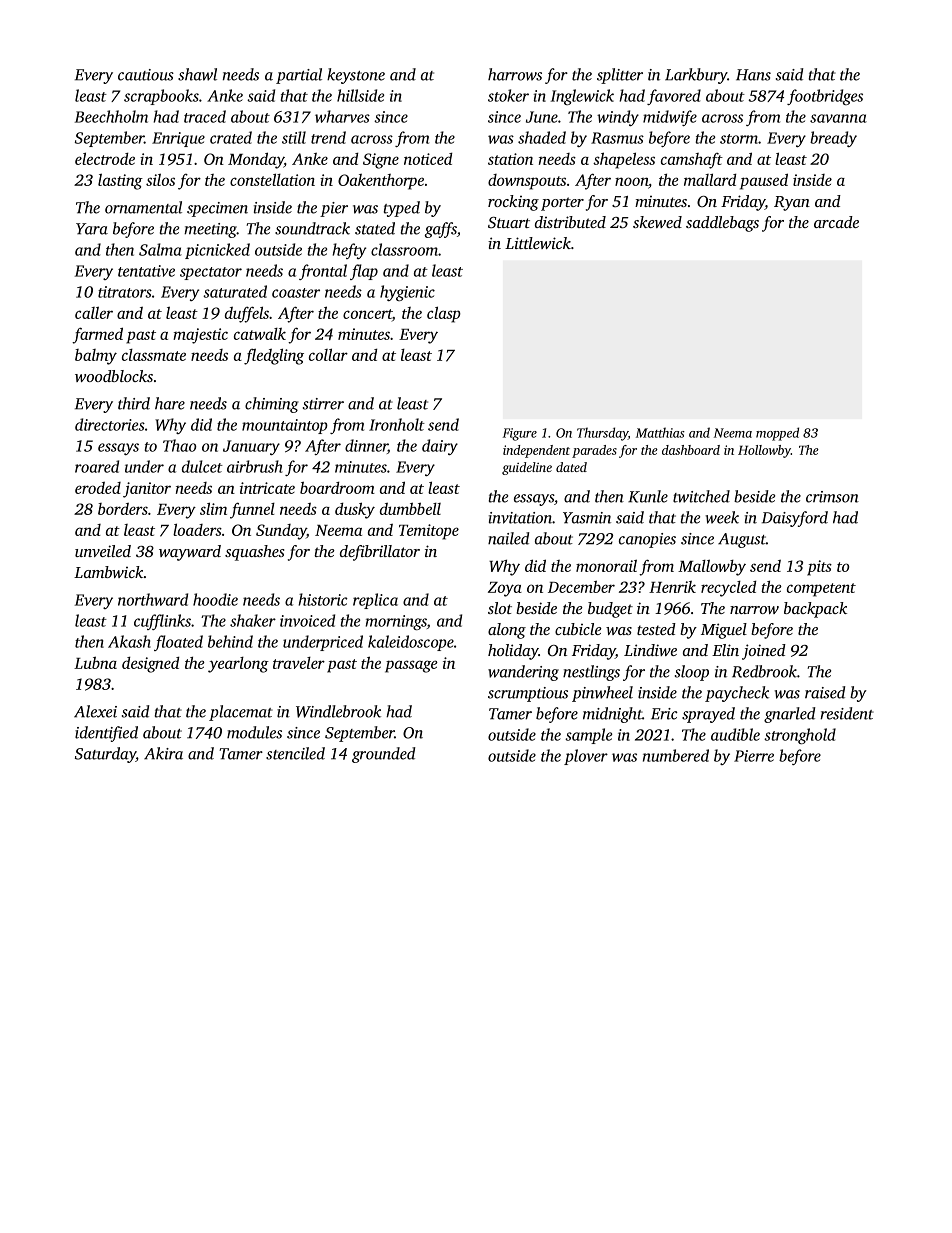 The width and height of the page is (952, 1233). What do you see at coordinates (710, 179) in the page?
I see `mallard` at bounding box center [710, 179].
